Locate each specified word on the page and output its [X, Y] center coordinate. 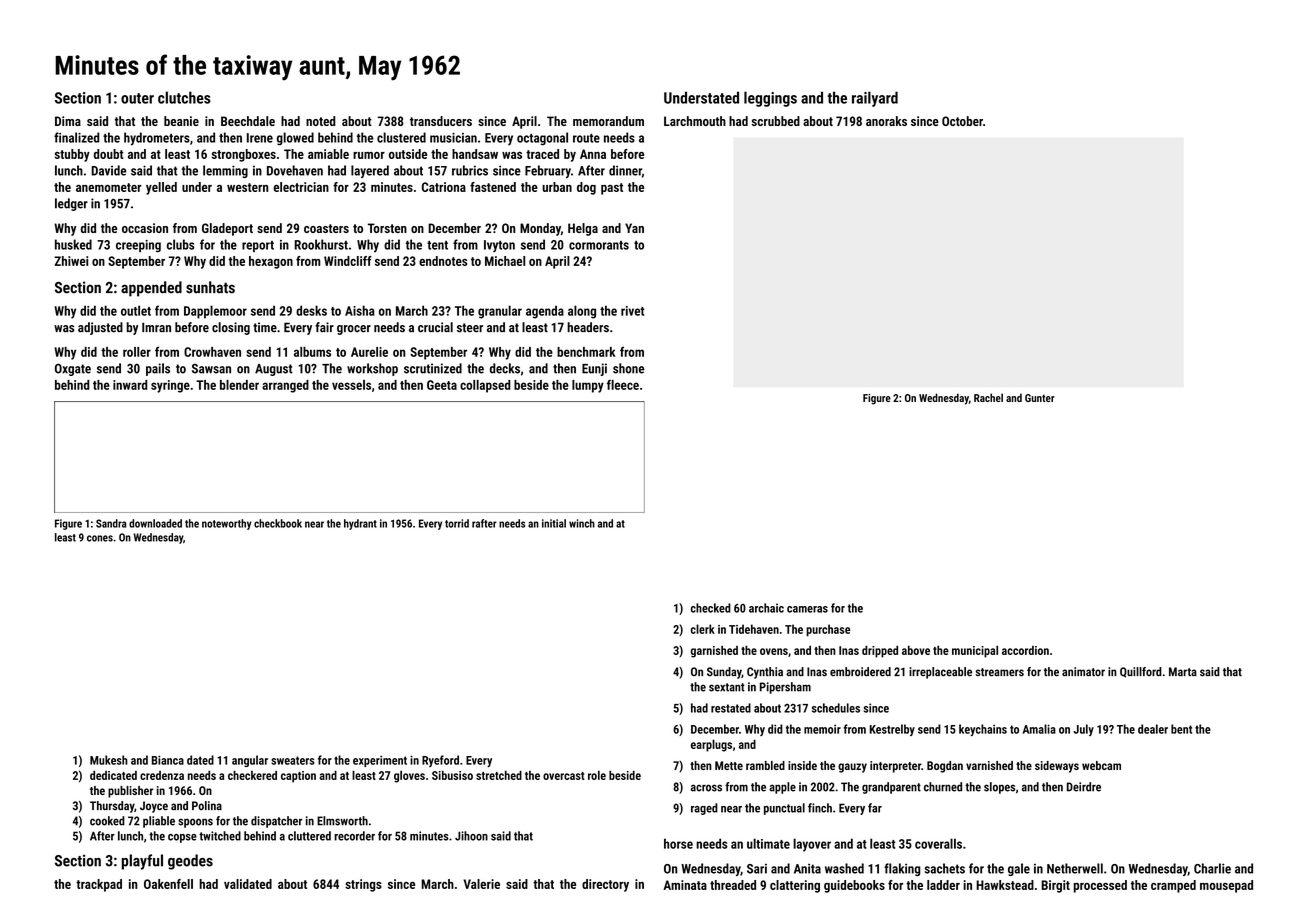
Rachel [988, 397]
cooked [107, 821]
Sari [757, 868]
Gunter [1040, 398]
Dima [68, 121]
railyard [875, 99]
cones [100, 538]
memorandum [608, 121]
